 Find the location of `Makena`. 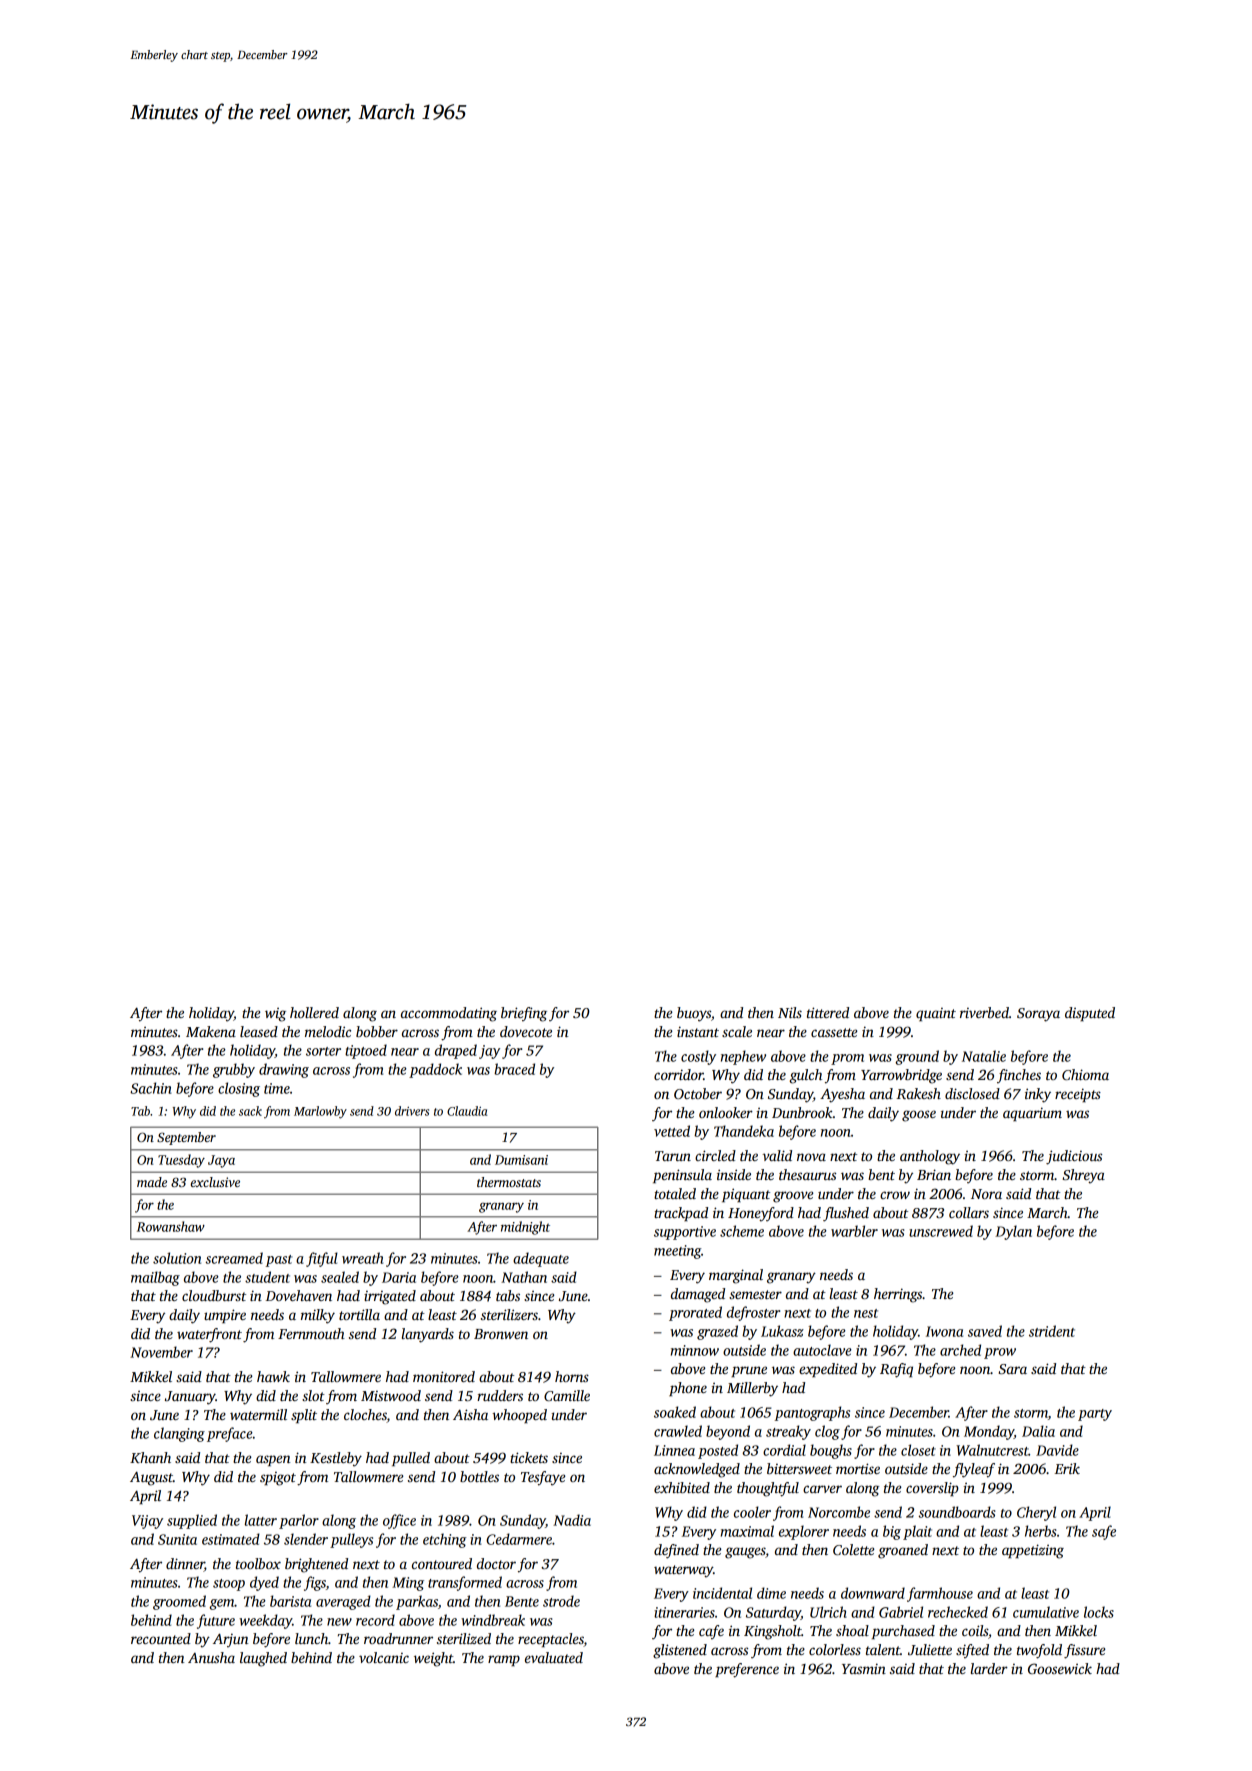

Makena is located at coordinates (211, 1031).
